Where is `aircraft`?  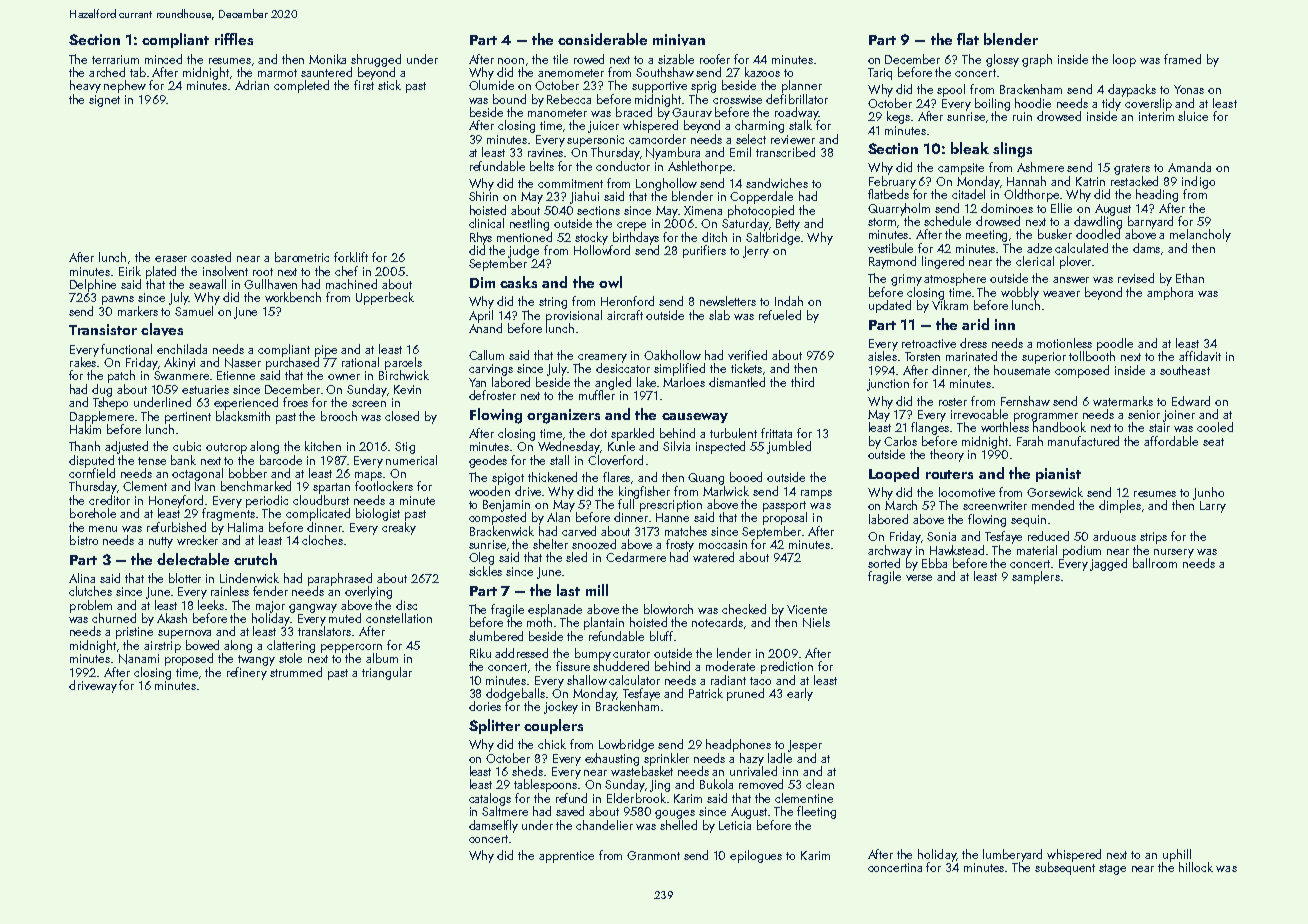
aircraft is located at coordinates (625, 315).
